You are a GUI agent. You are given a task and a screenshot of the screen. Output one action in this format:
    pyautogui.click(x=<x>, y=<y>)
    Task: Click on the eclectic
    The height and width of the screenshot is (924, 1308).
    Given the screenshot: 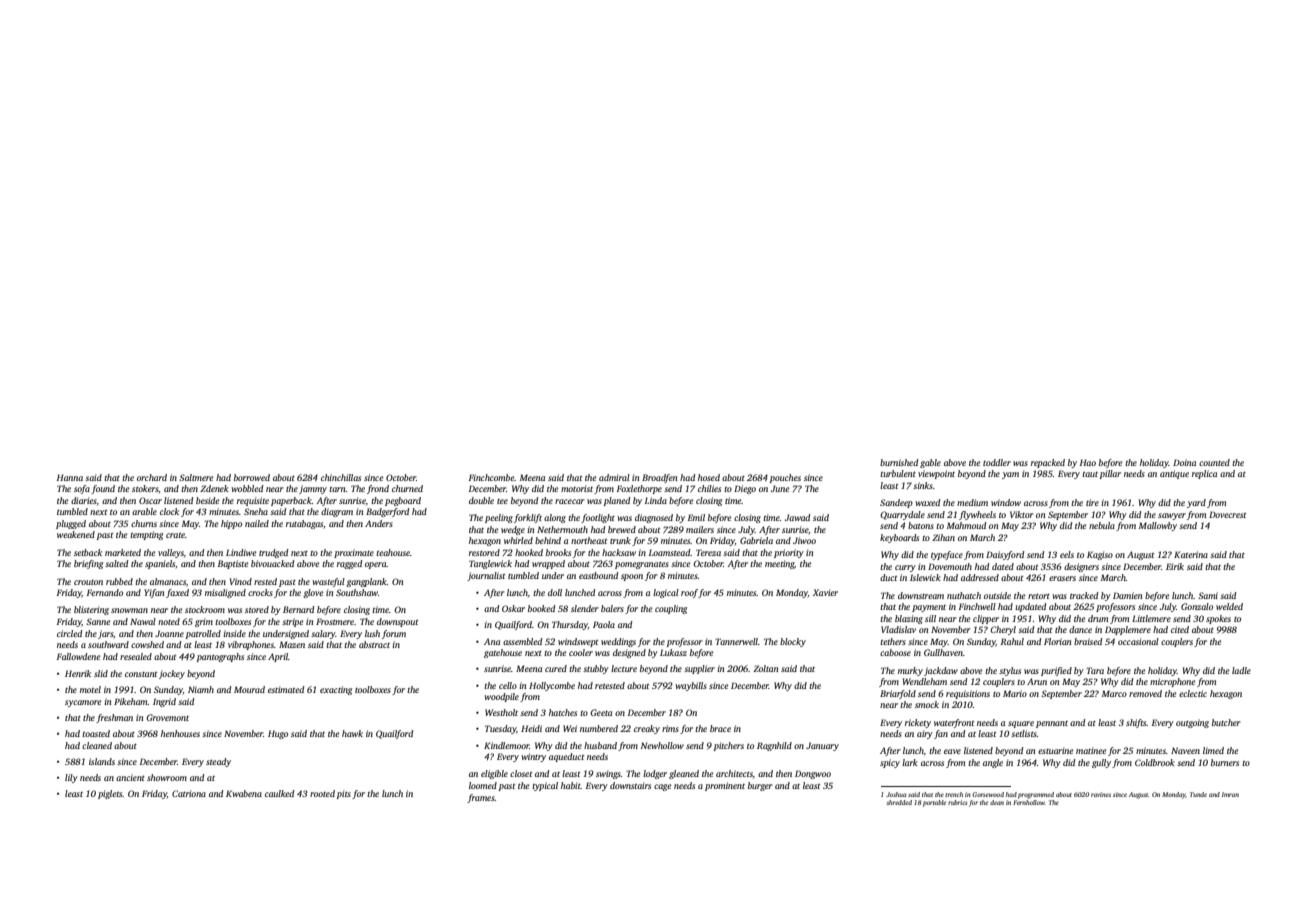 What is the action you would take?
    pyautogui.click(x=1193, y=693)
